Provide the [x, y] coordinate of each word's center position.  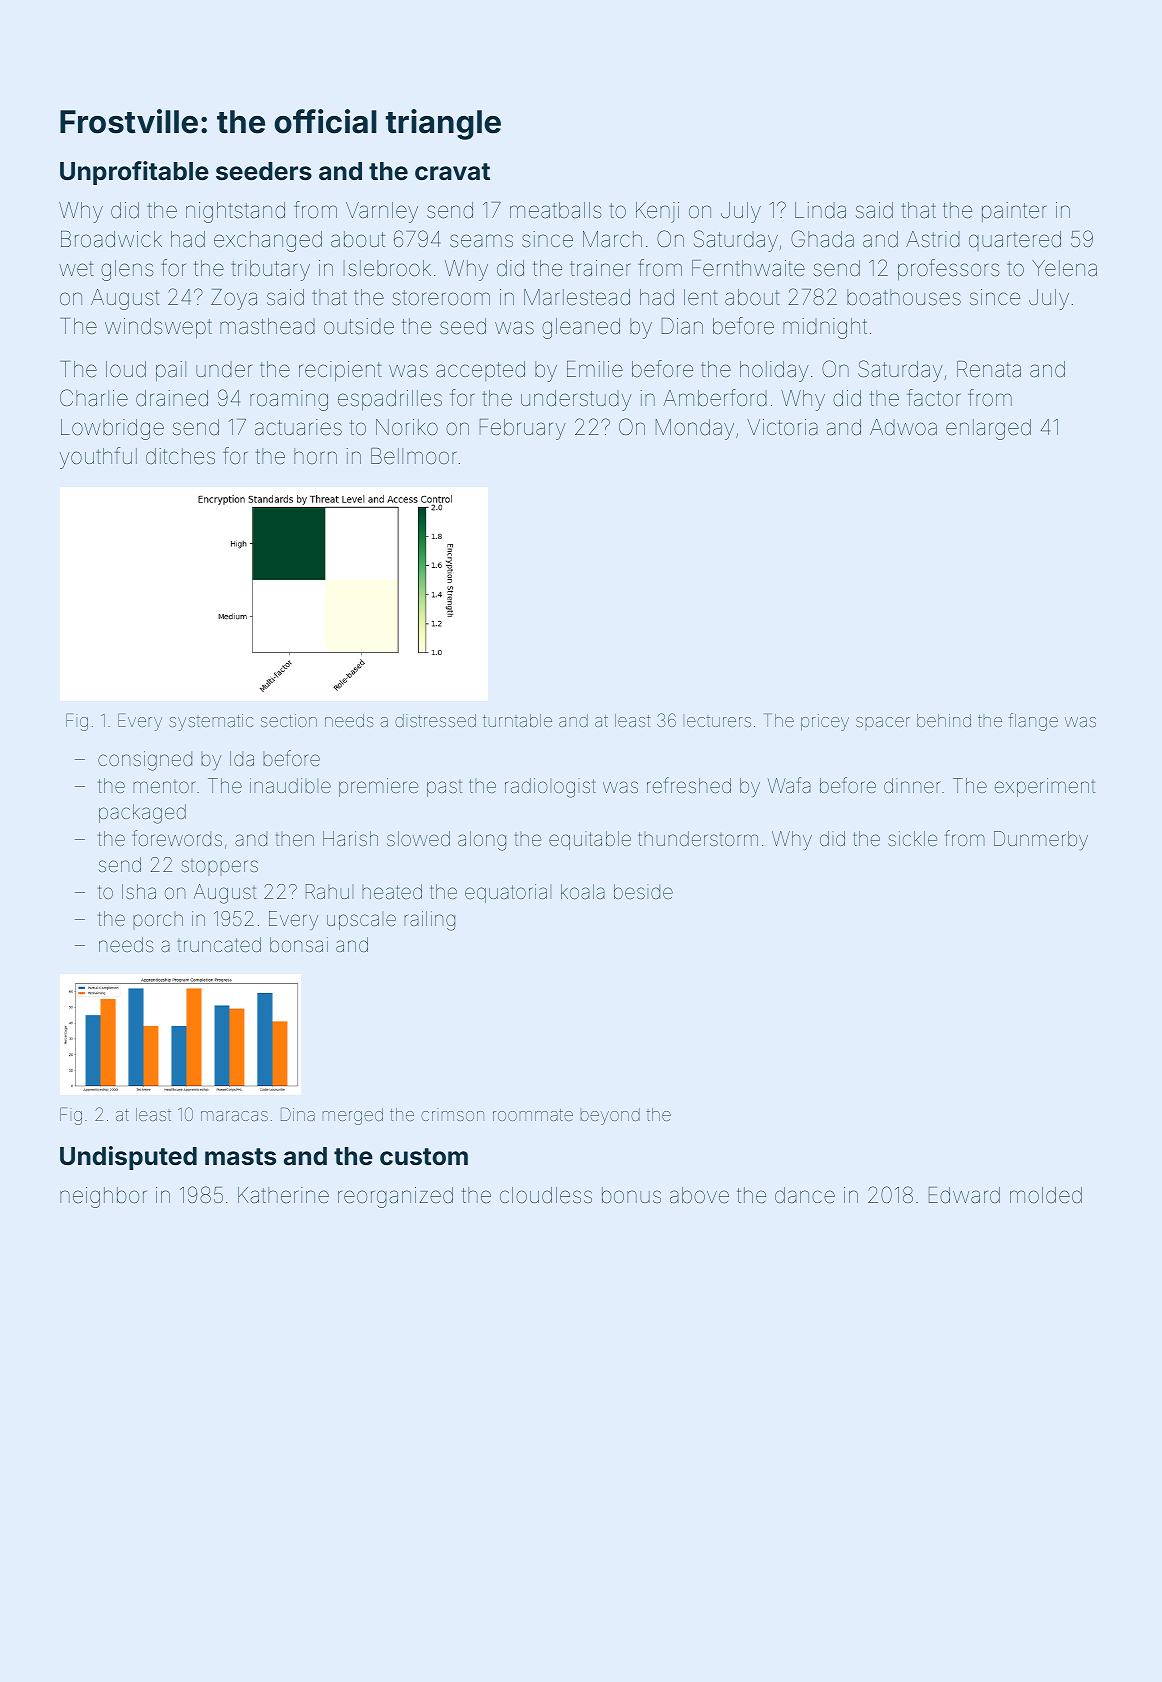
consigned [145, 761]
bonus [631, 1195]
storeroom [441, 298]
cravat [452, 172]
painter [1014, 212]
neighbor [103, 1197]
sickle [912, 838]
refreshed [689, 785]
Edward [964, 1195]
